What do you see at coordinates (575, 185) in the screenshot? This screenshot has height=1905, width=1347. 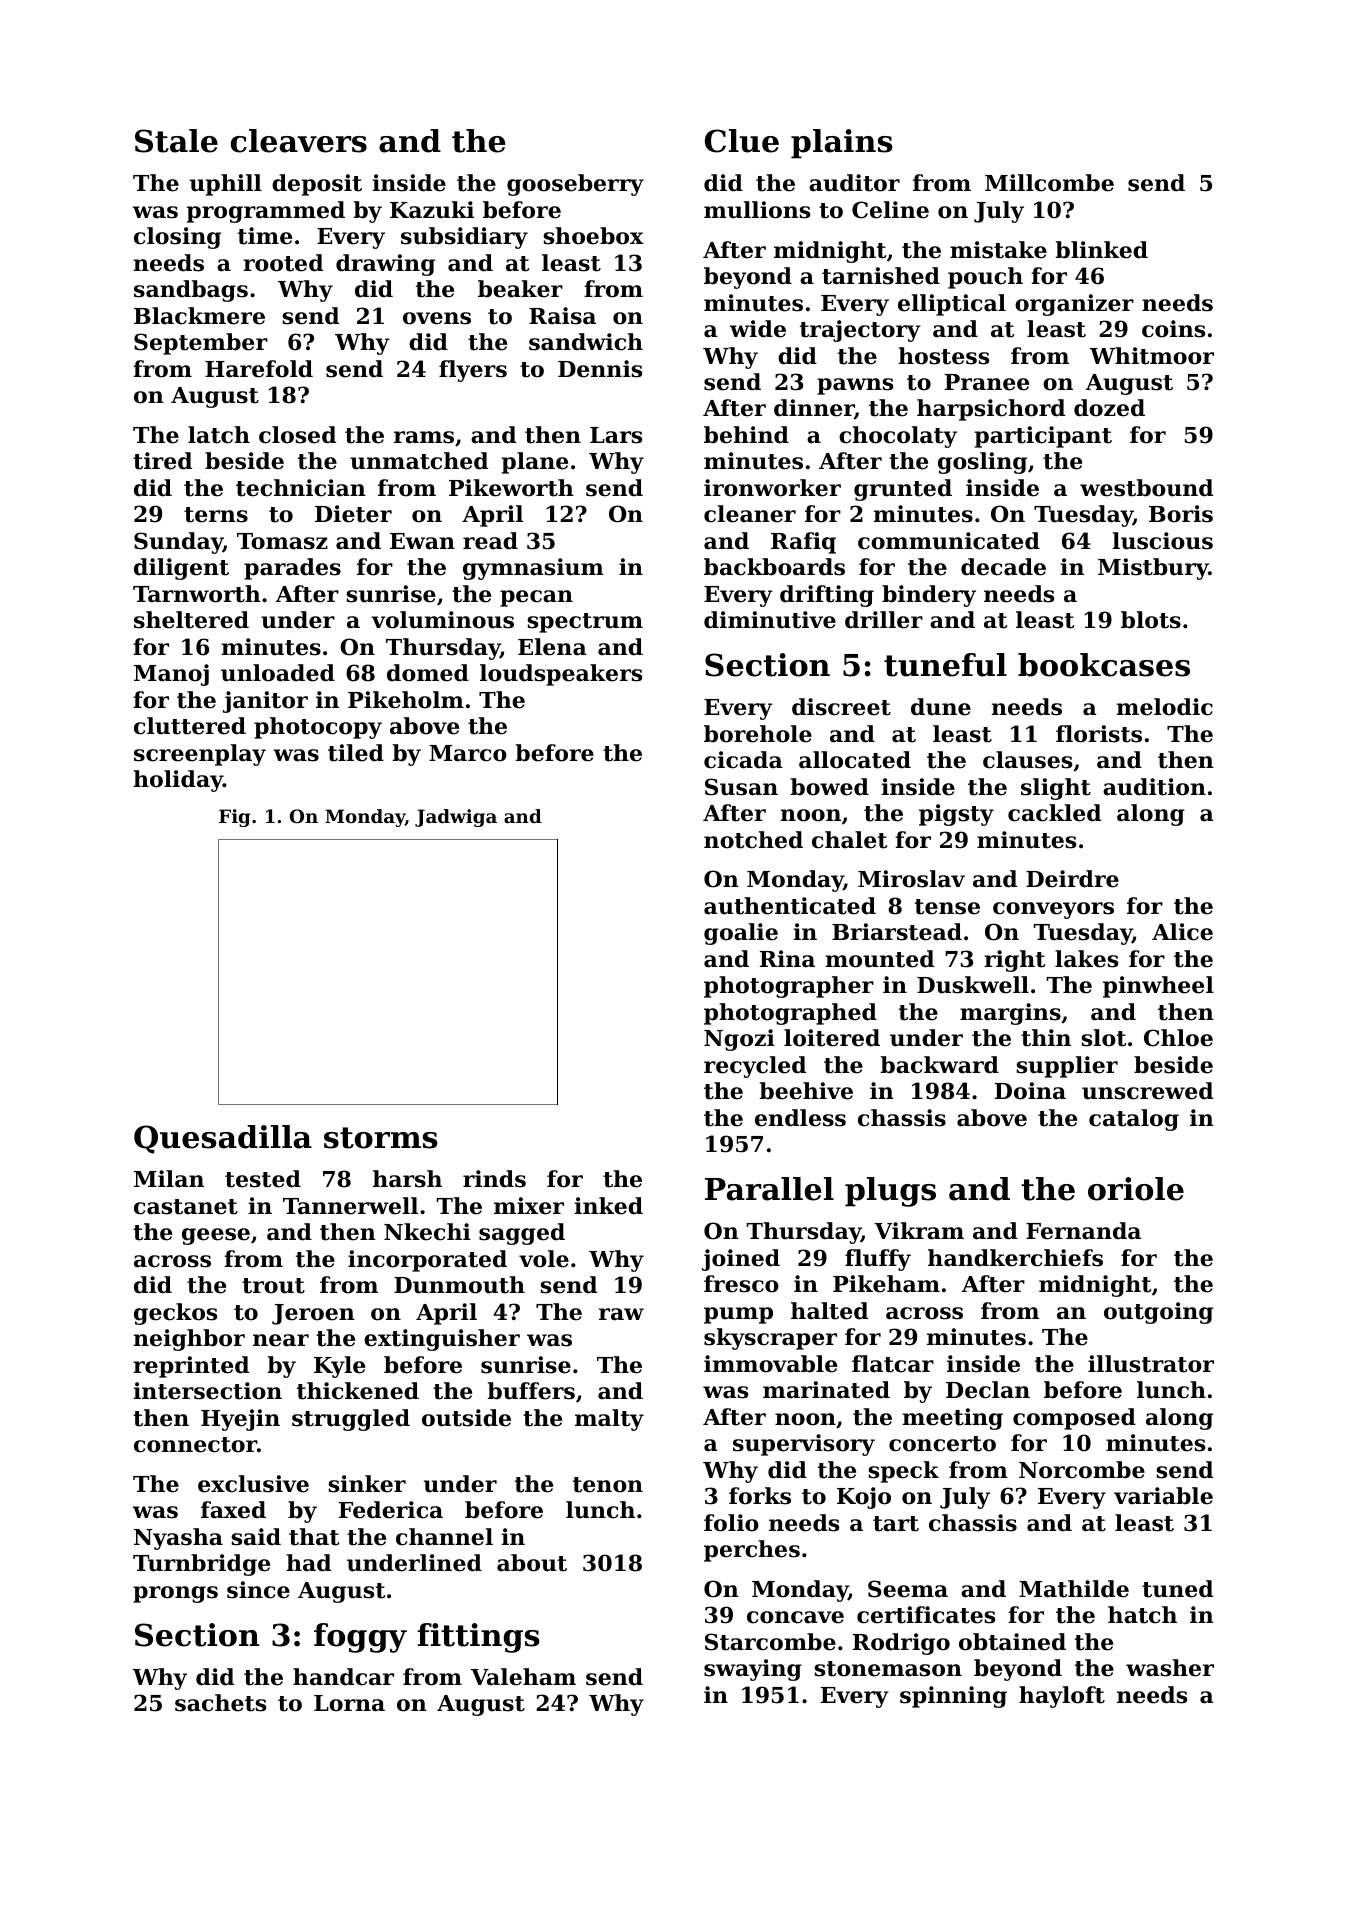 I see `gooseberry` at bounding box center [575, 185].
